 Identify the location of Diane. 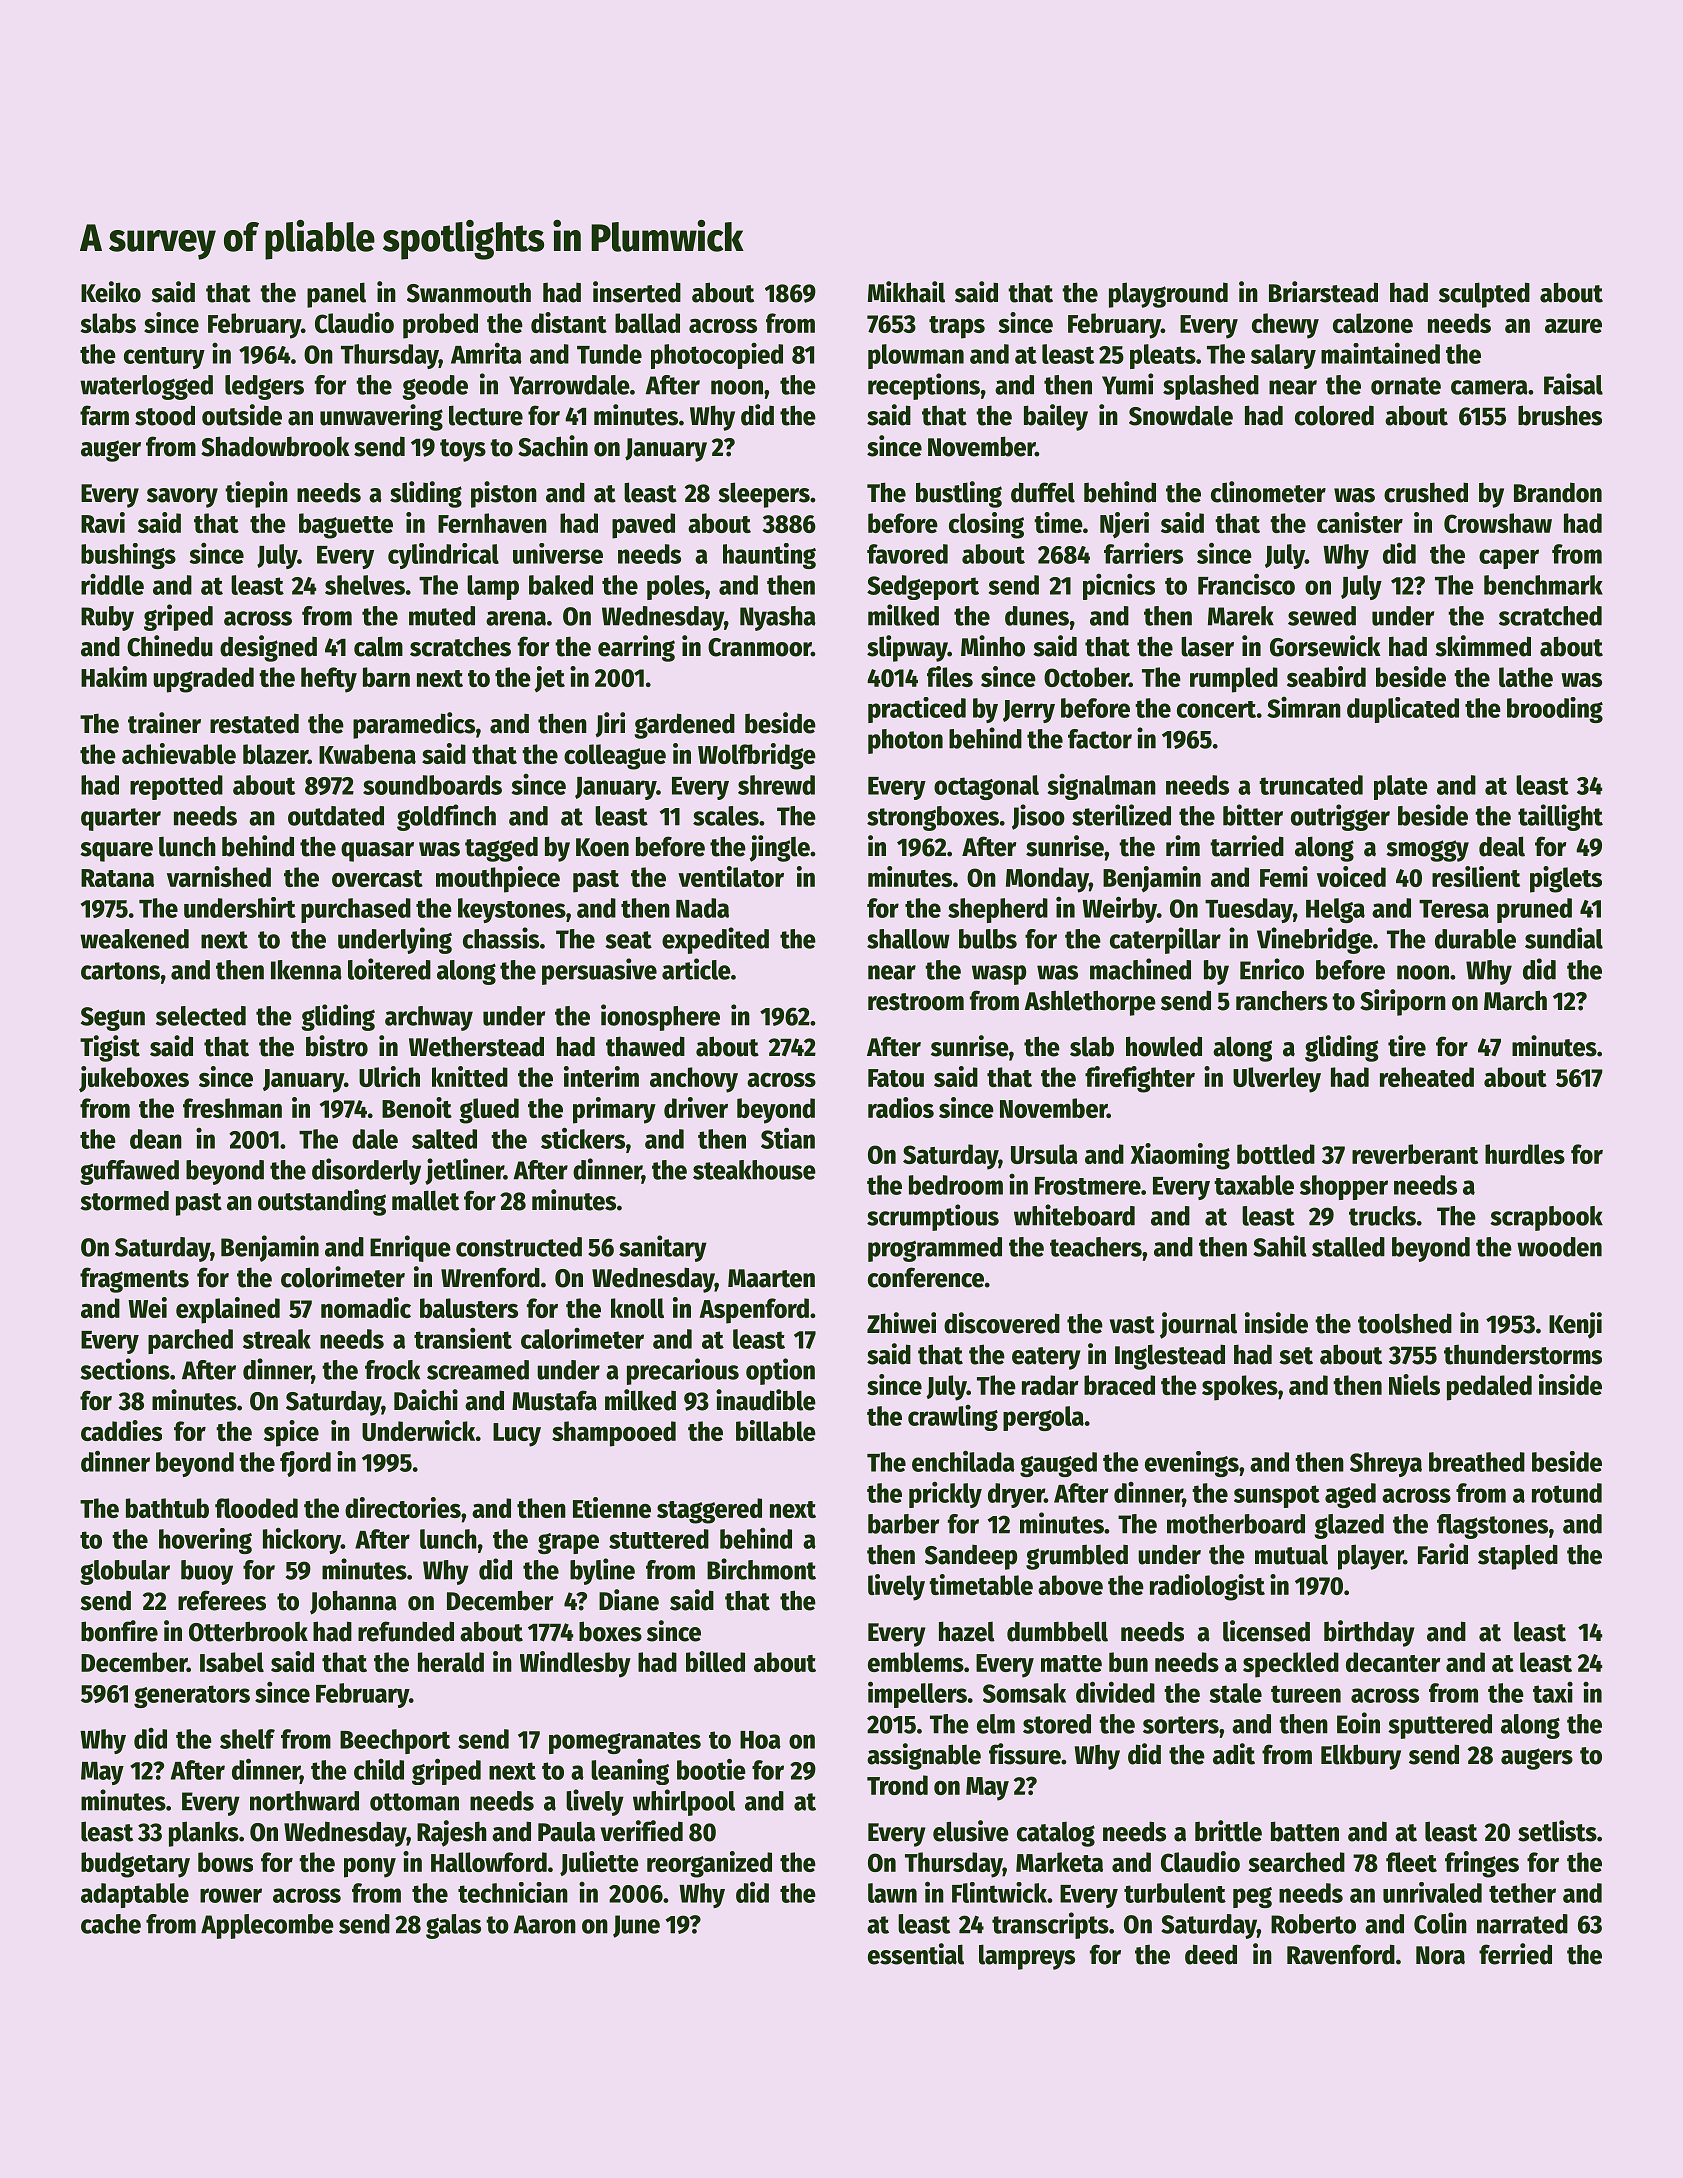
(629, 1600).
